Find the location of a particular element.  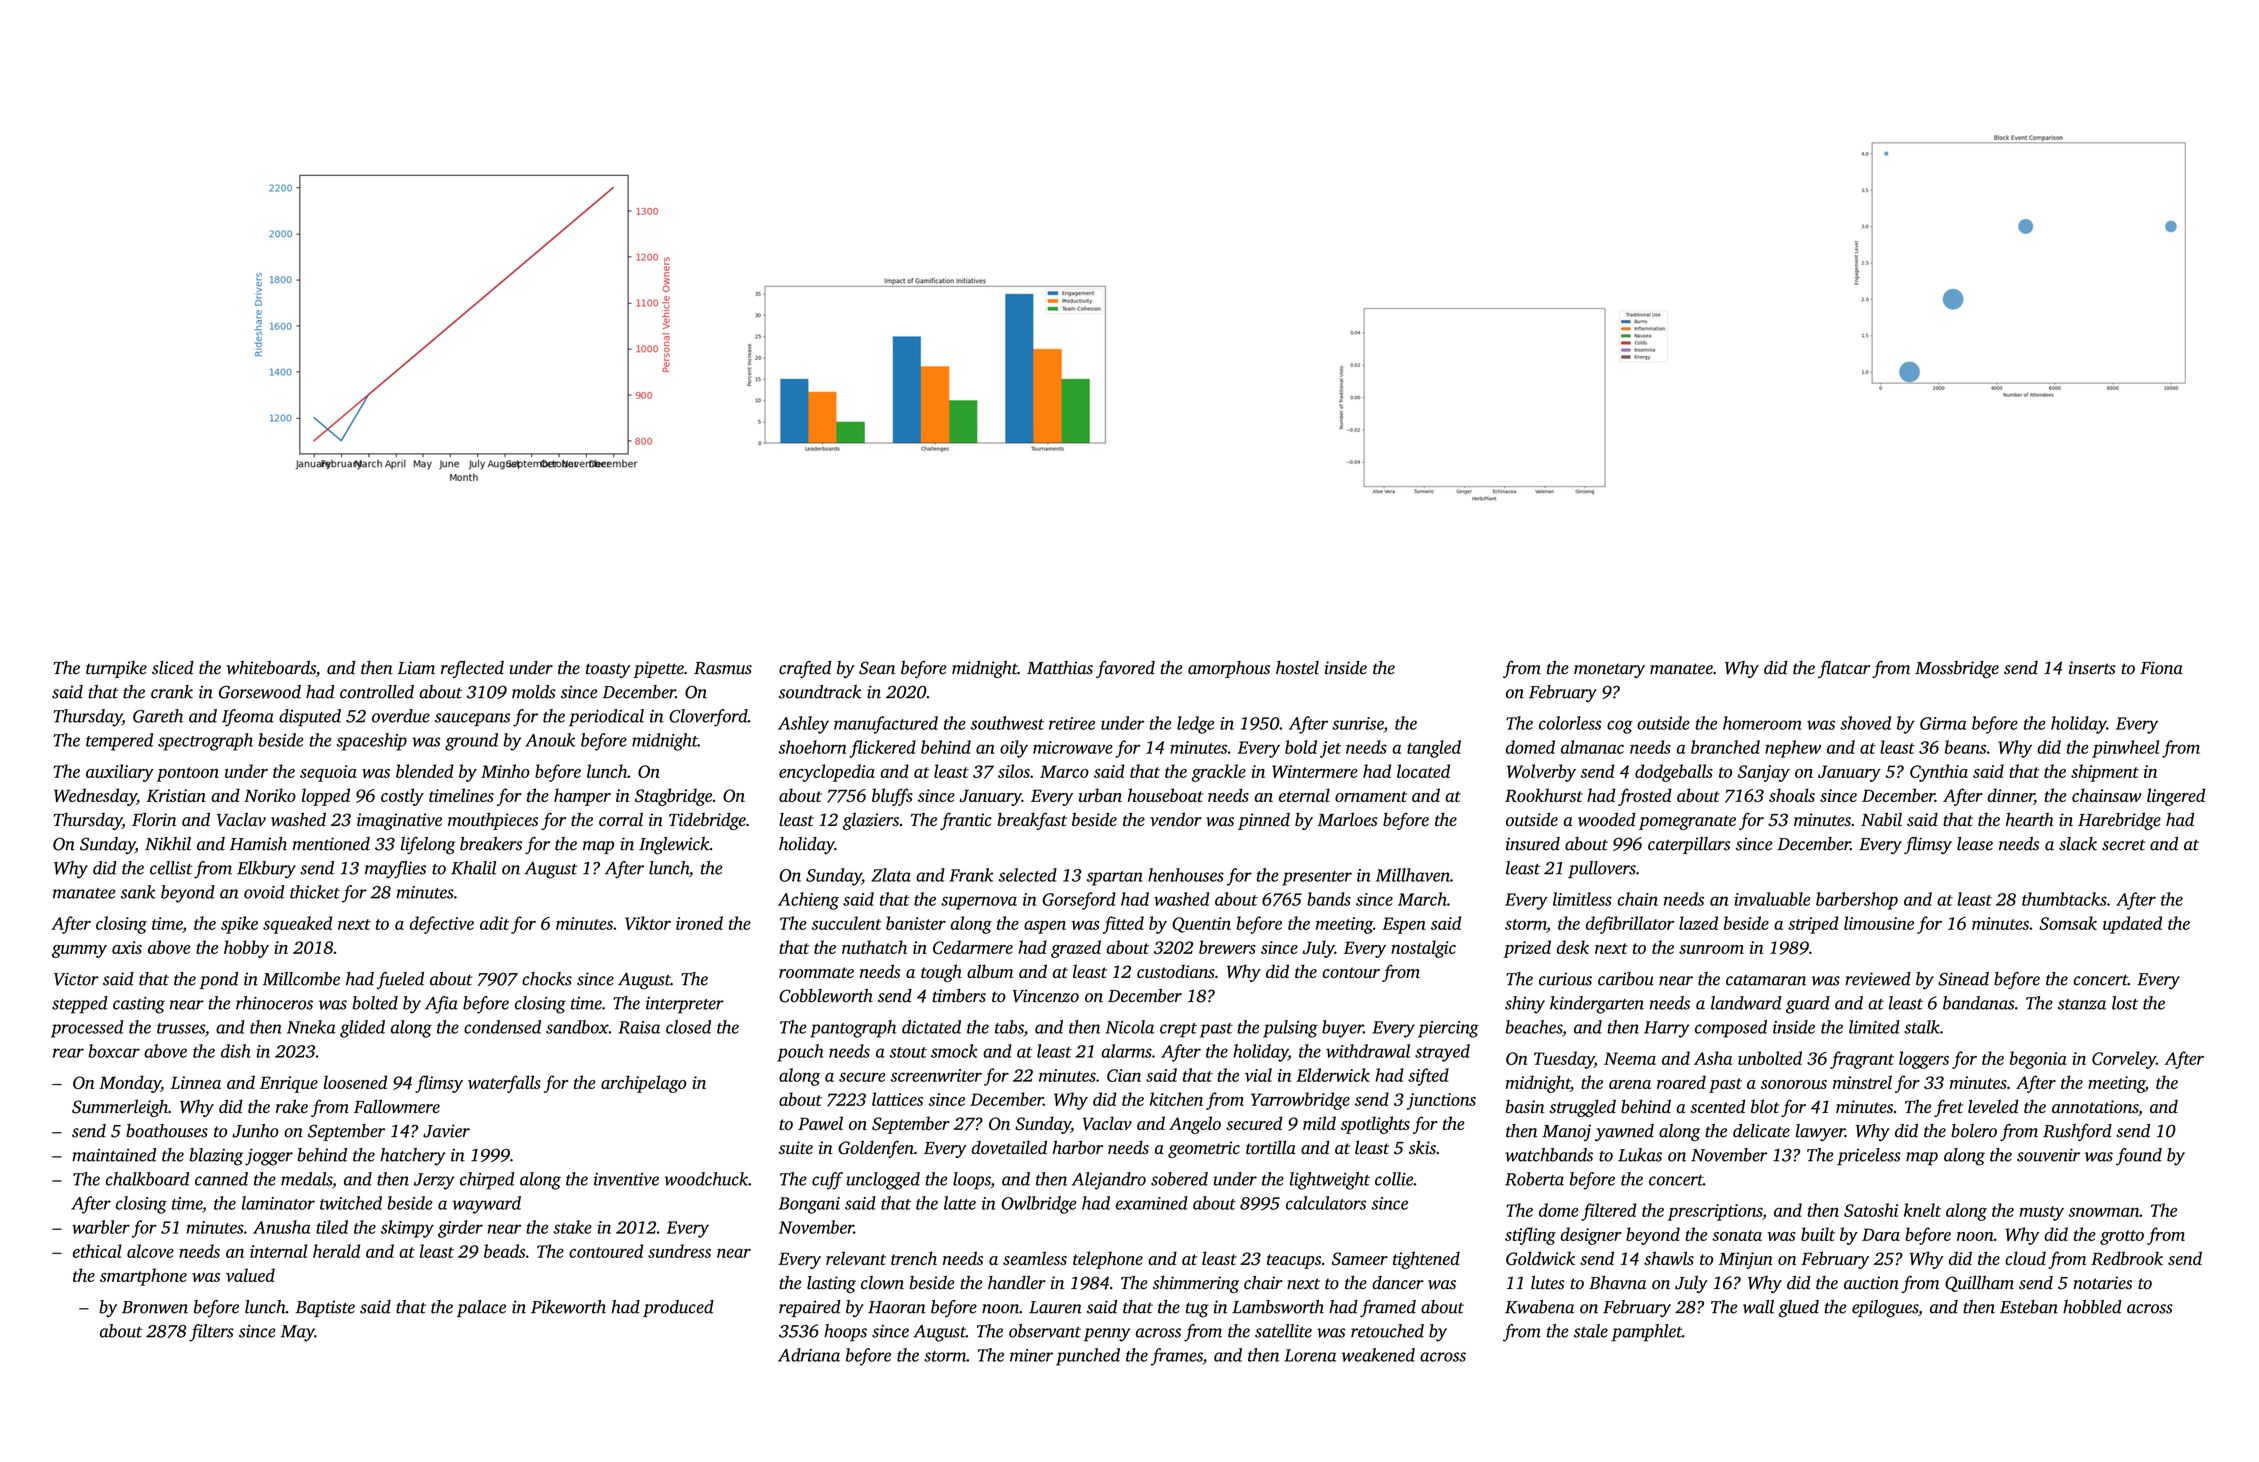

Minho is located at coordinates (505, 771).
